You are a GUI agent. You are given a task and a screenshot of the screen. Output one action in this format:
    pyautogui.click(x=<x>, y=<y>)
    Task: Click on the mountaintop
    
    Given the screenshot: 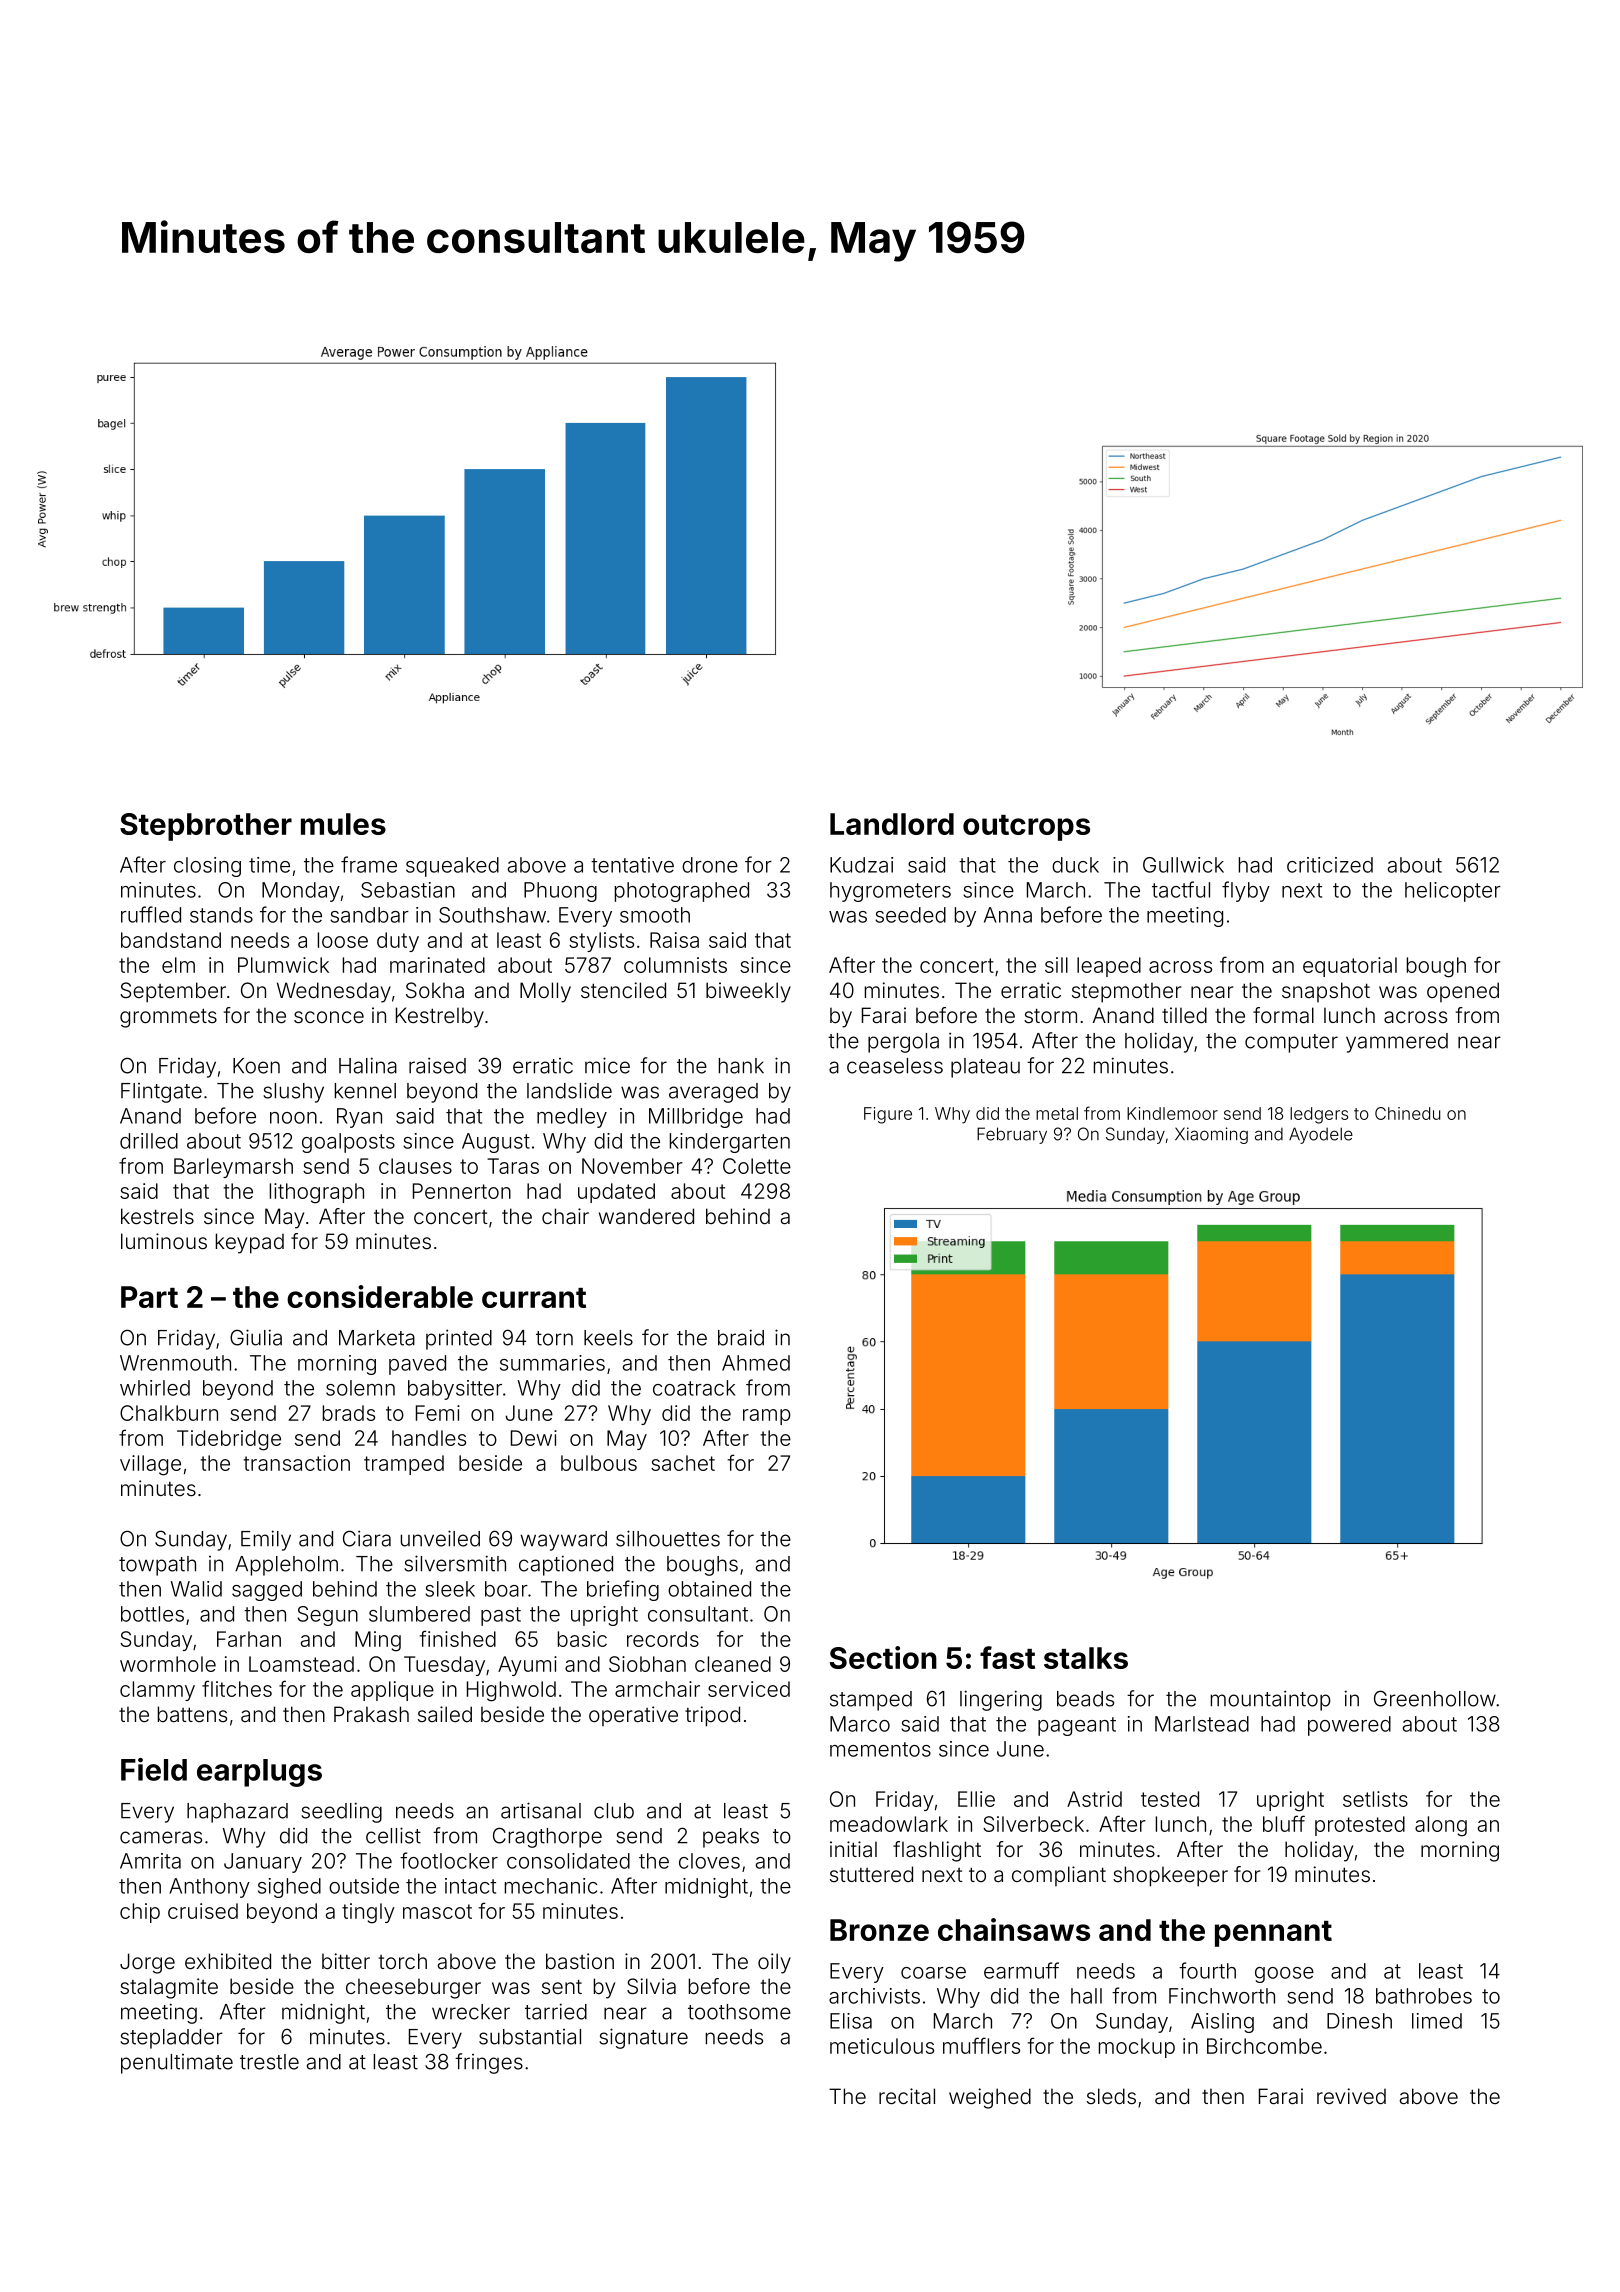 What is the action you would take?
    pyautogui.click(x=1271, y=1700)
